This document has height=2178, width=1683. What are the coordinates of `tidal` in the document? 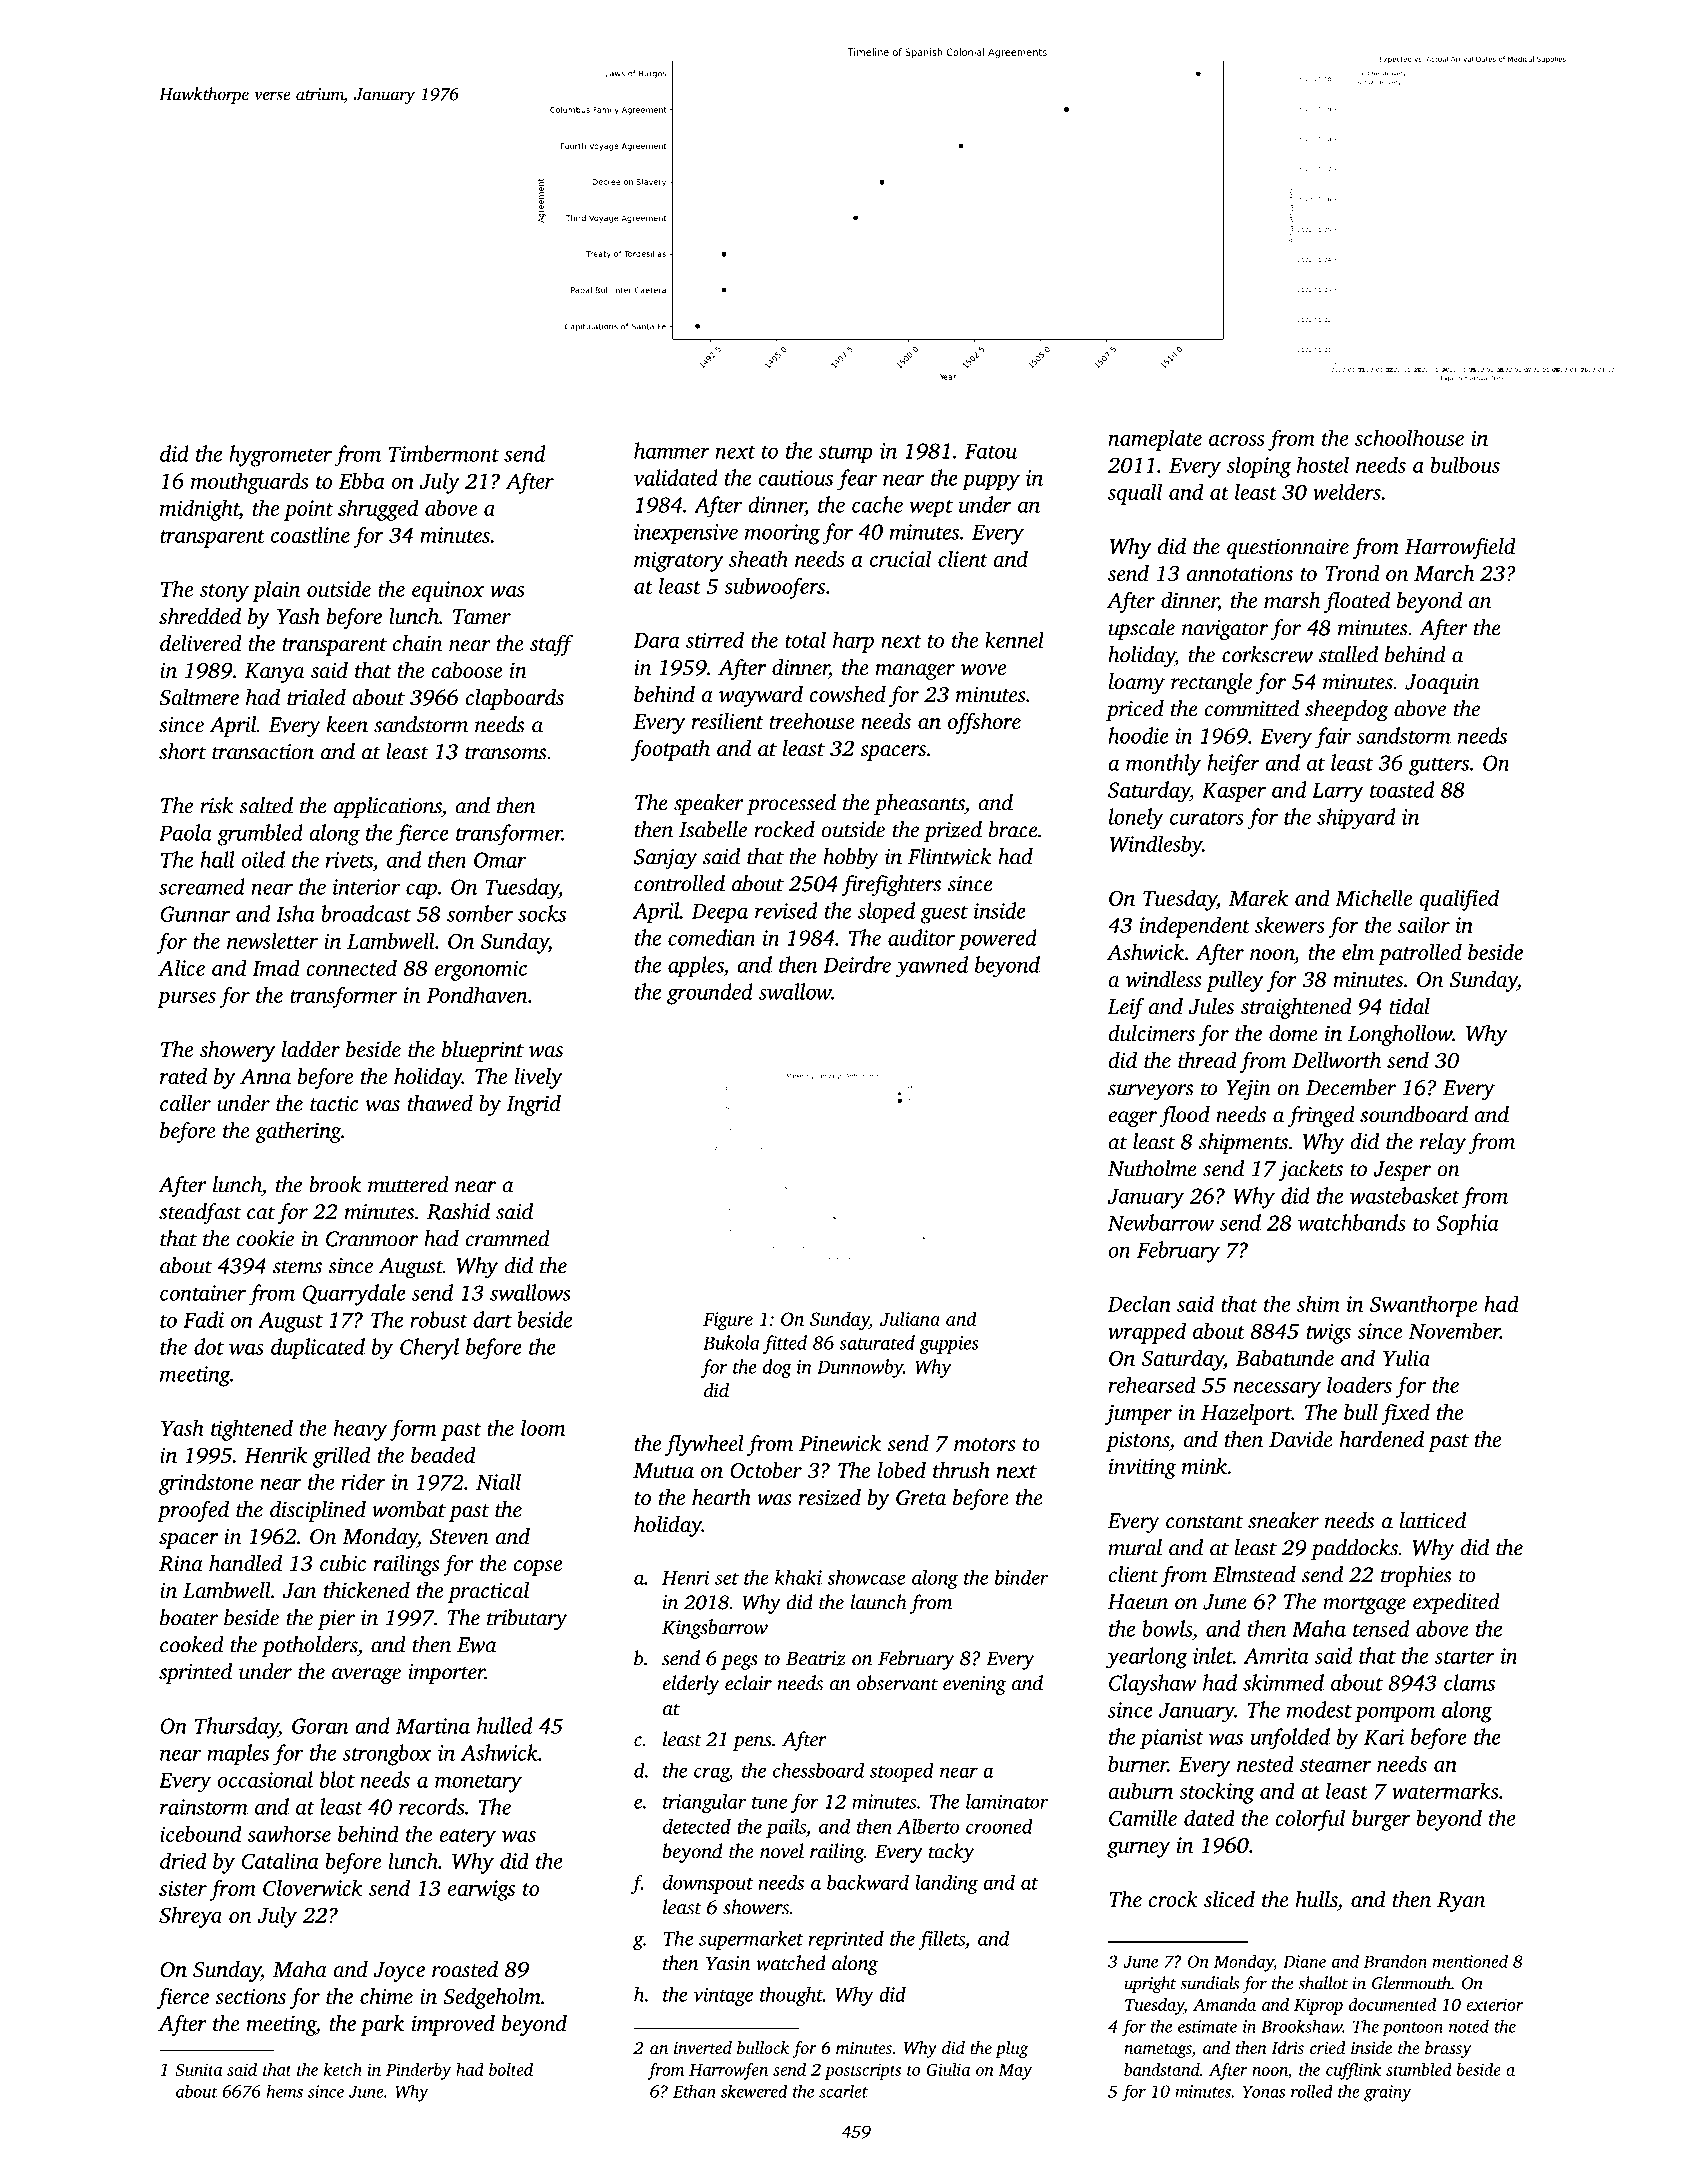 It's located at (1409, 1006).
